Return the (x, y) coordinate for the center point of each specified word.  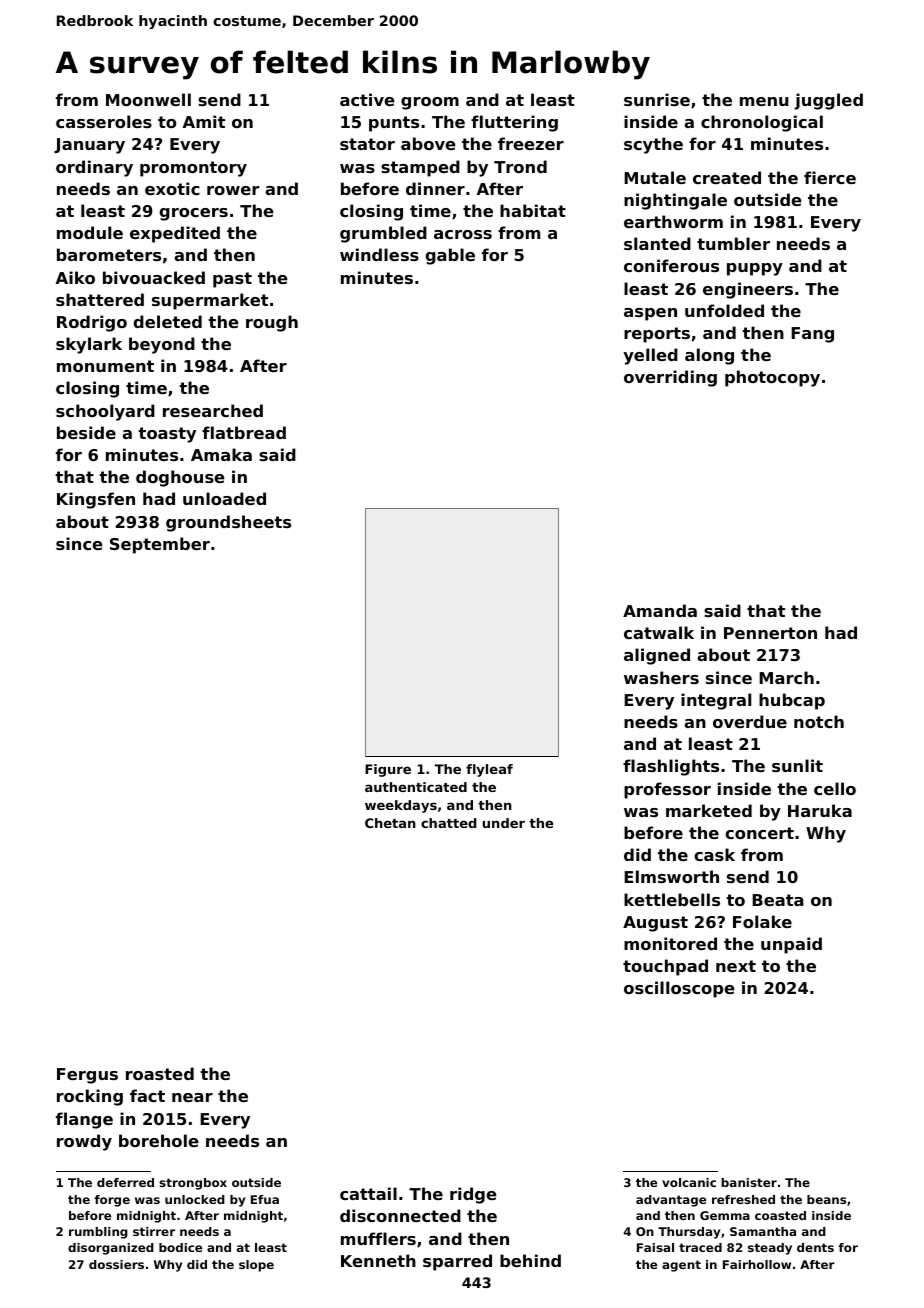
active (367, 99)
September (160, 545)
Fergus (87, 1076)
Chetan (390, 823)
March (786, 677)
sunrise (657, 99)
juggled (828, 101)
